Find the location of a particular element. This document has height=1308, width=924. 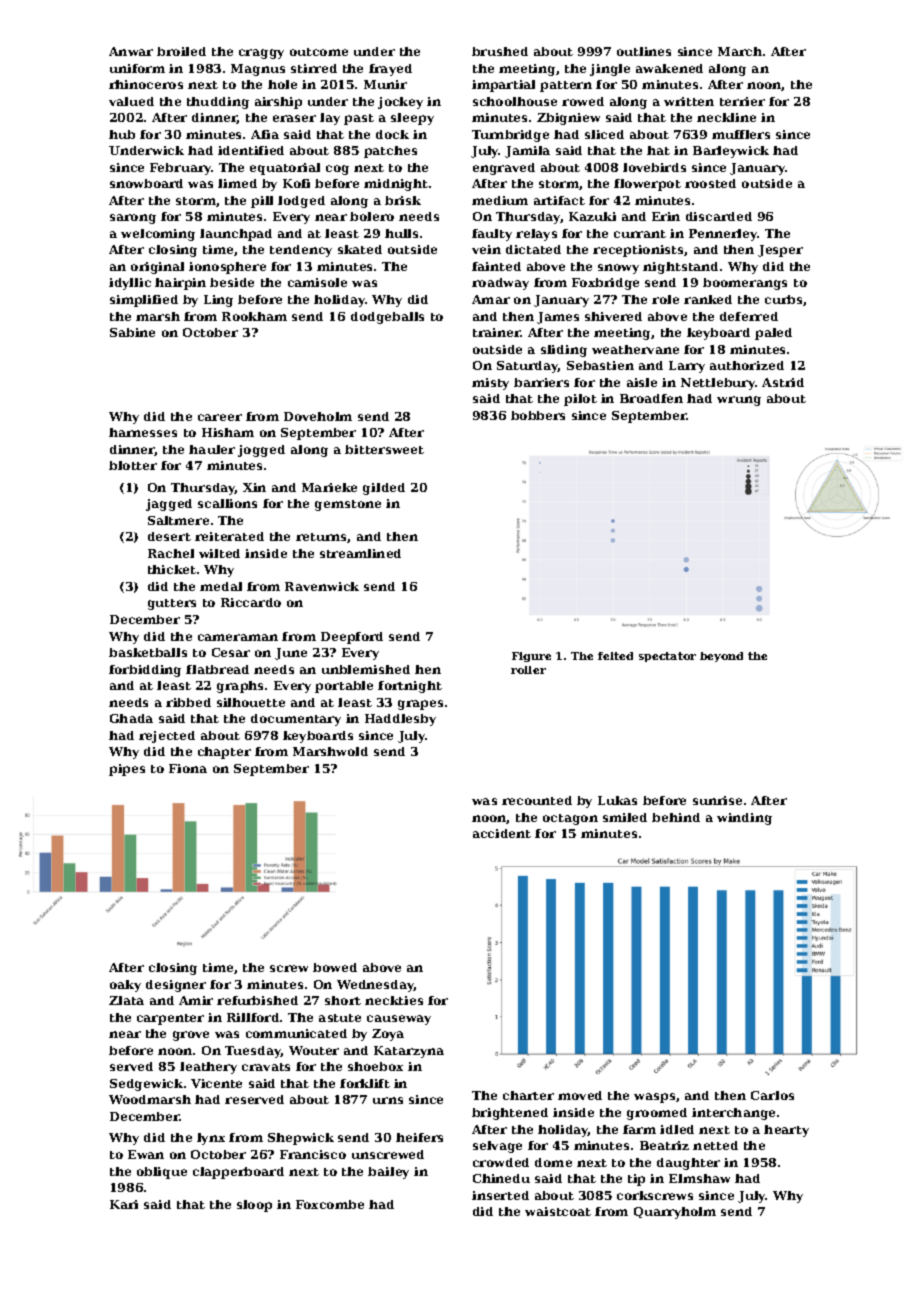

silhouette is located at coordinates (251, 702).
